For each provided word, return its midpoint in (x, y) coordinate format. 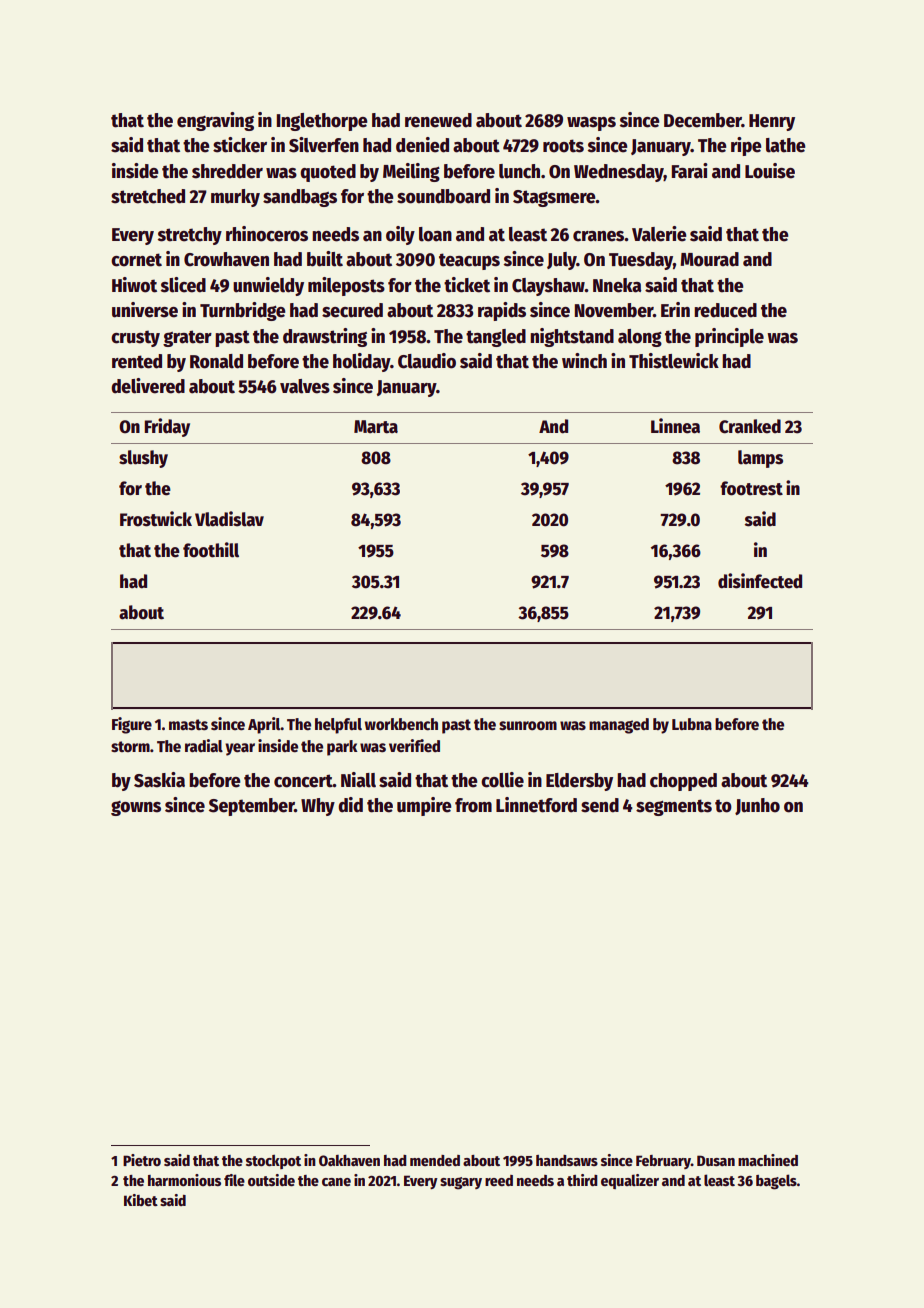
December (703, 120)
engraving (215, 121)
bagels (776, 1182)
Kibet (141, 1200)
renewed (438, 120)
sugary (461, 1183)
